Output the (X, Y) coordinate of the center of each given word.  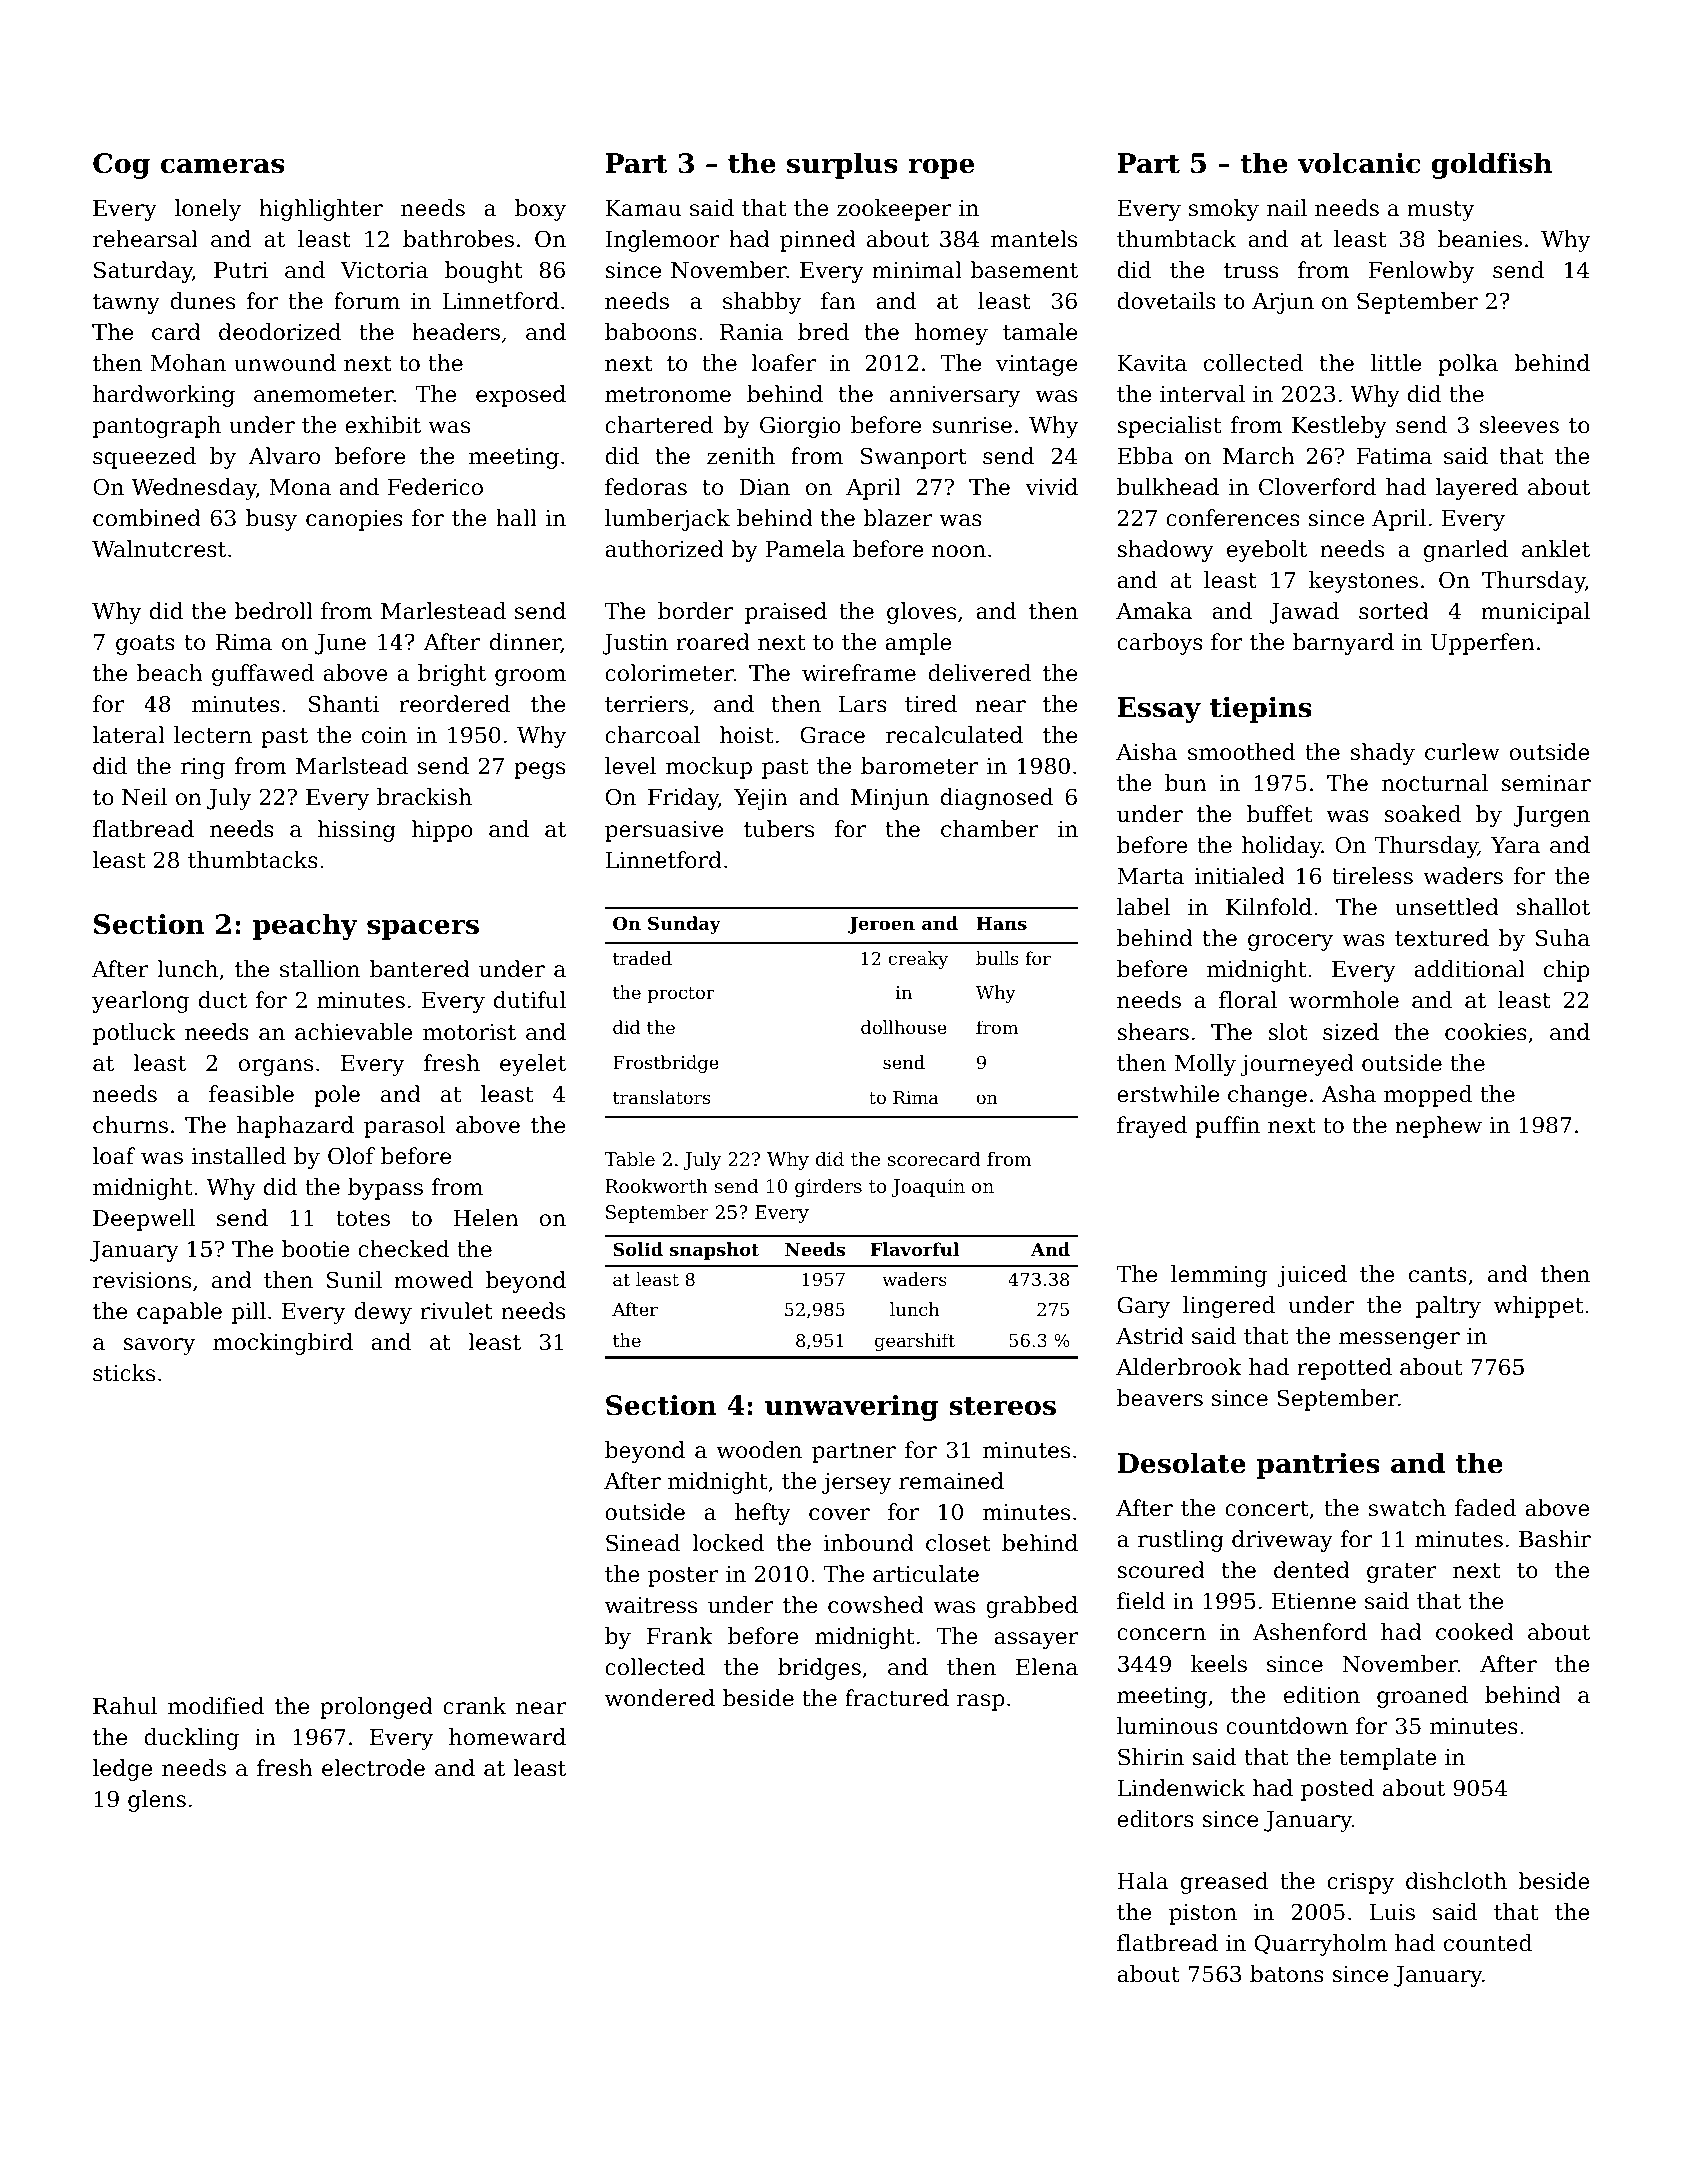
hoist (746, 735)
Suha (1563, 938)
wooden (759, 1450)
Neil (144, 797)
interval (1202, 394)
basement (1024, 270)
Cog (121, 166)
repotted (1344, 1369)
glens (157, 1801)
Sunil (354, 1280)
